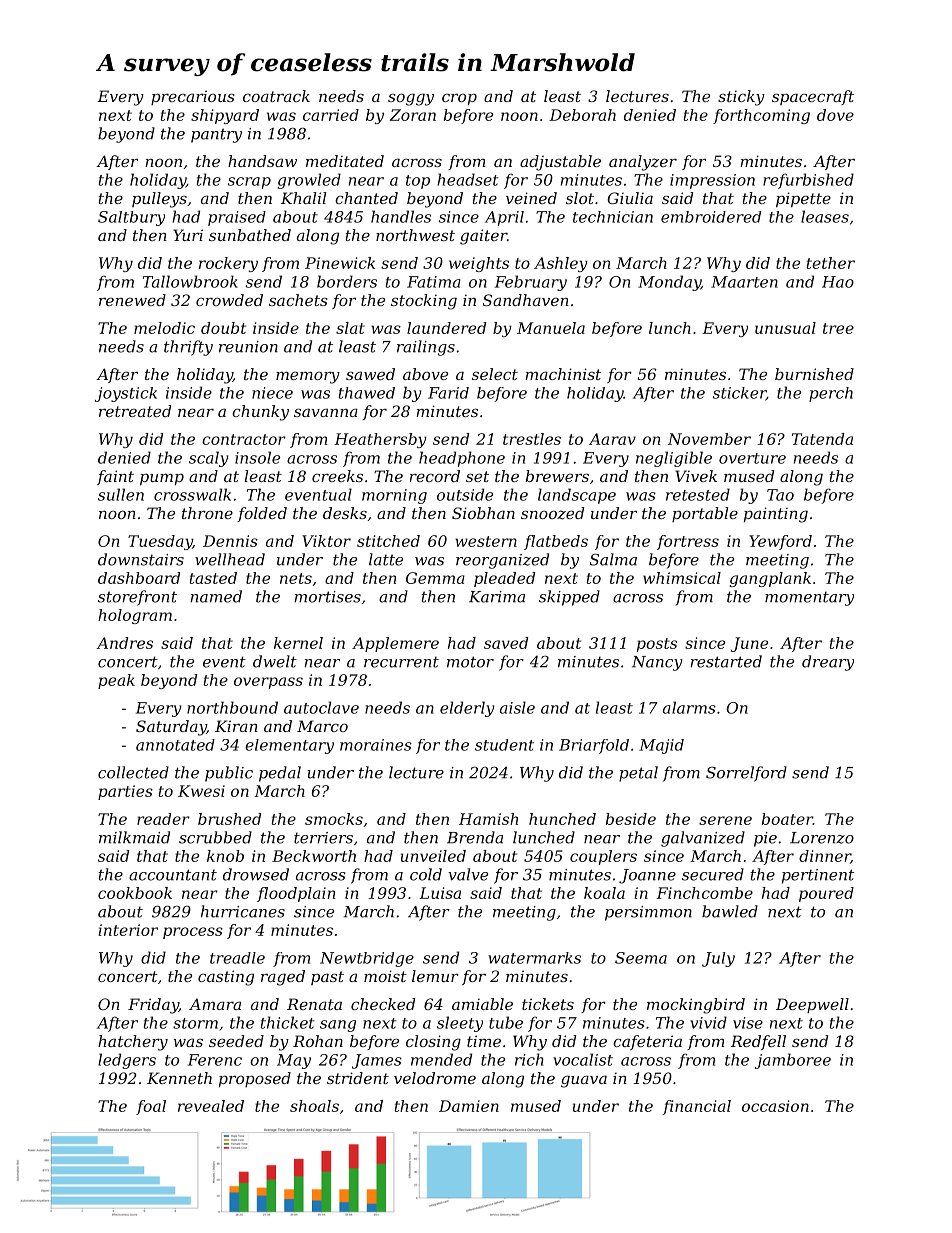 This screenshot has height=1233, width=952. What do you see at coordinates (603, 857) in the screenshot?
I see `couplers` at bounding box center [603, 857].
